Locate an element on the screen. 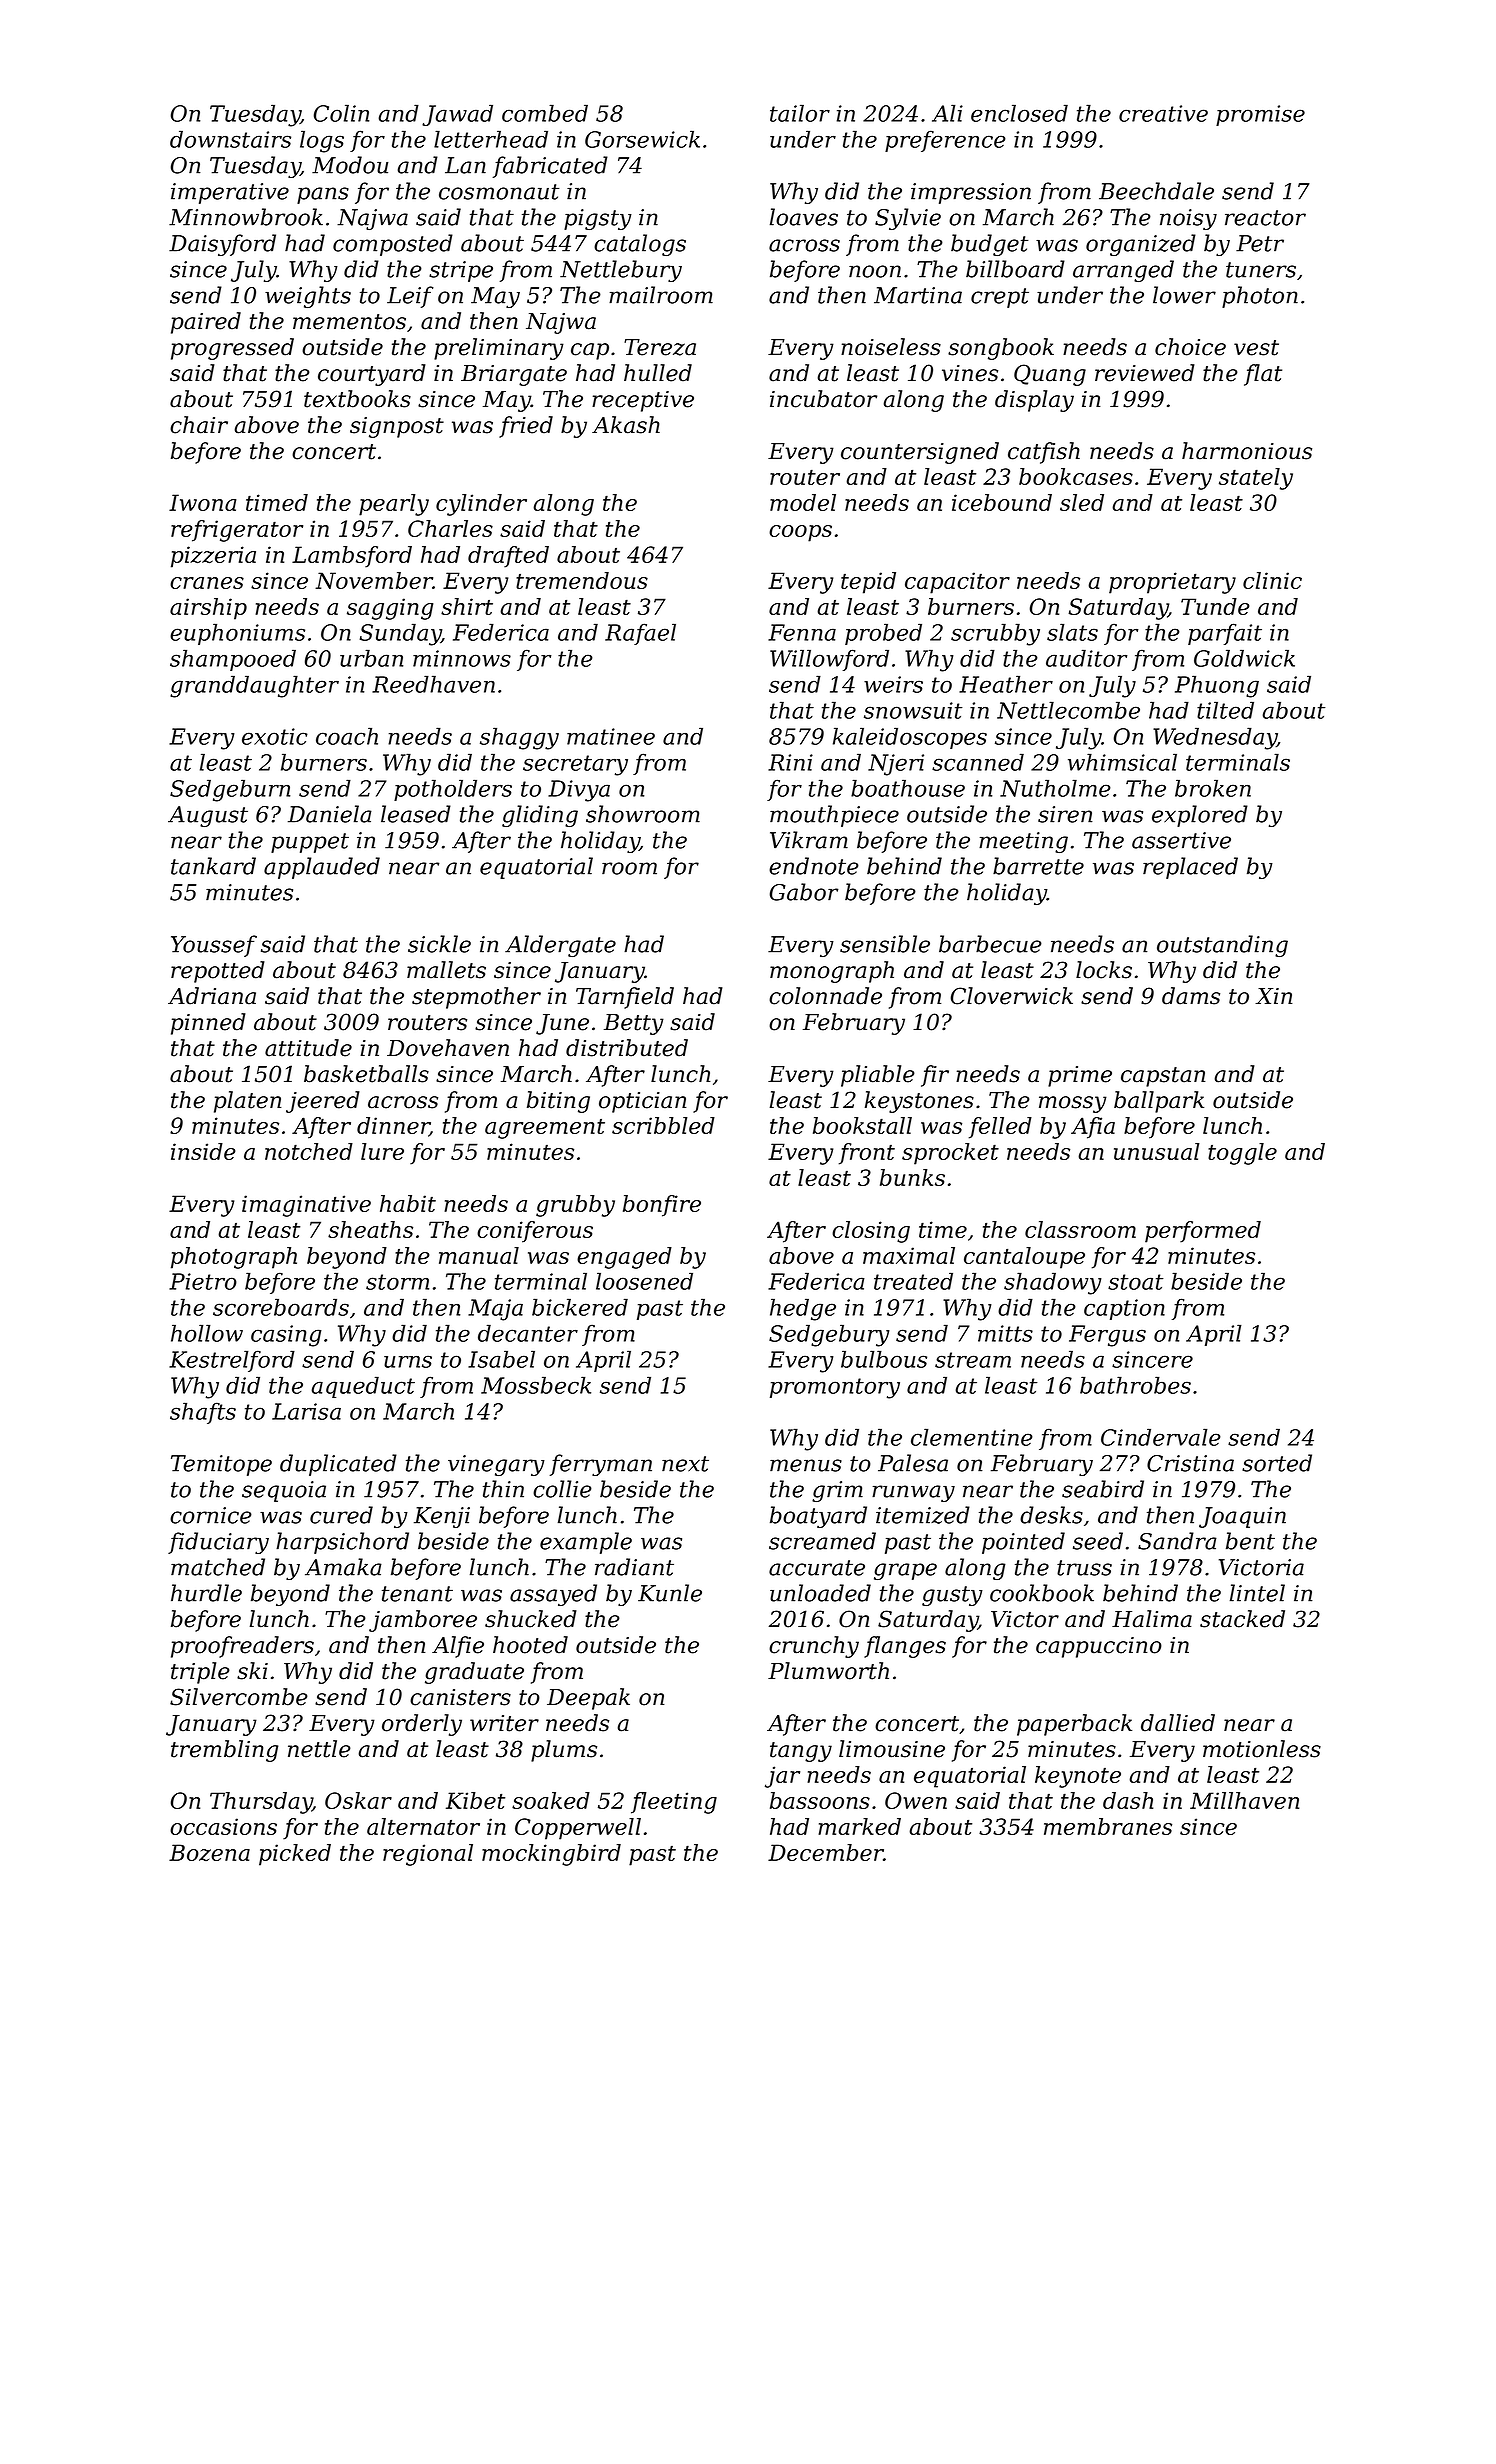  sorted is located at coordinates (1277, 1463).
